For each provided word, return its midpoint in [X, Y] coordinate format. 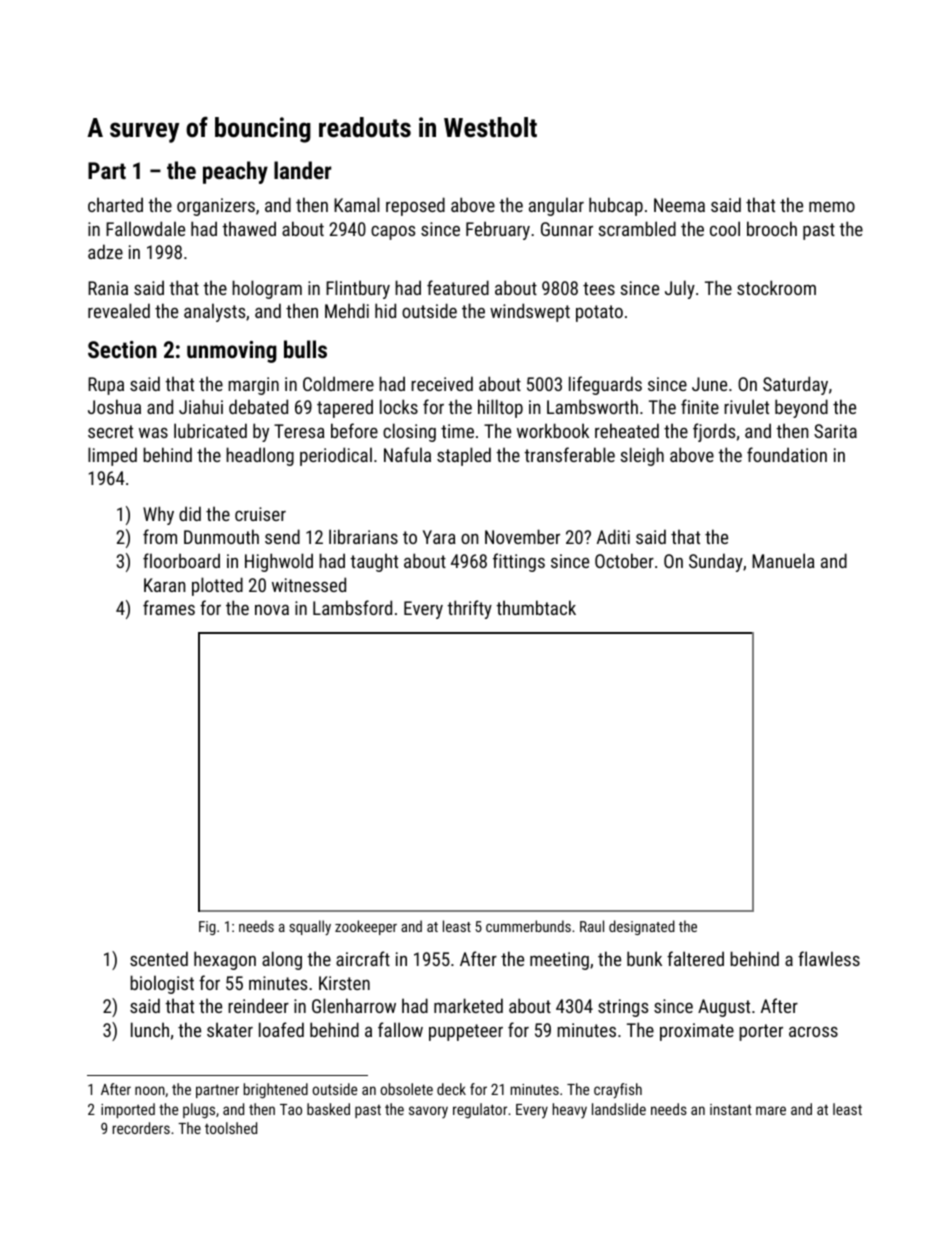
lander [302, 170]
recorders [141, 1128]
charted [115, 204]
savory [428, 1112]
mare [771, 1110]
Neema [679, 205]
